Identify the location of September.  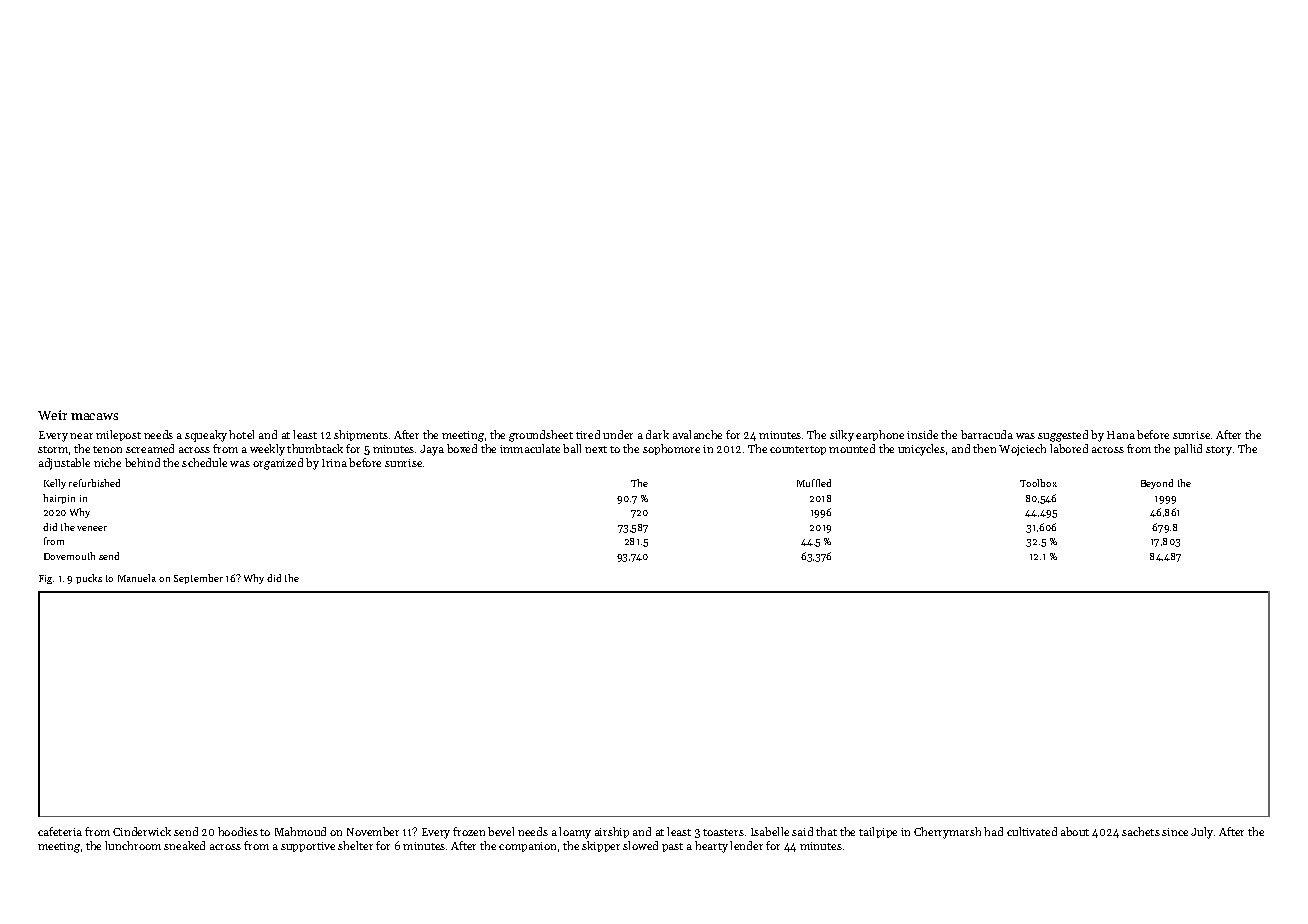
(198, 579).
